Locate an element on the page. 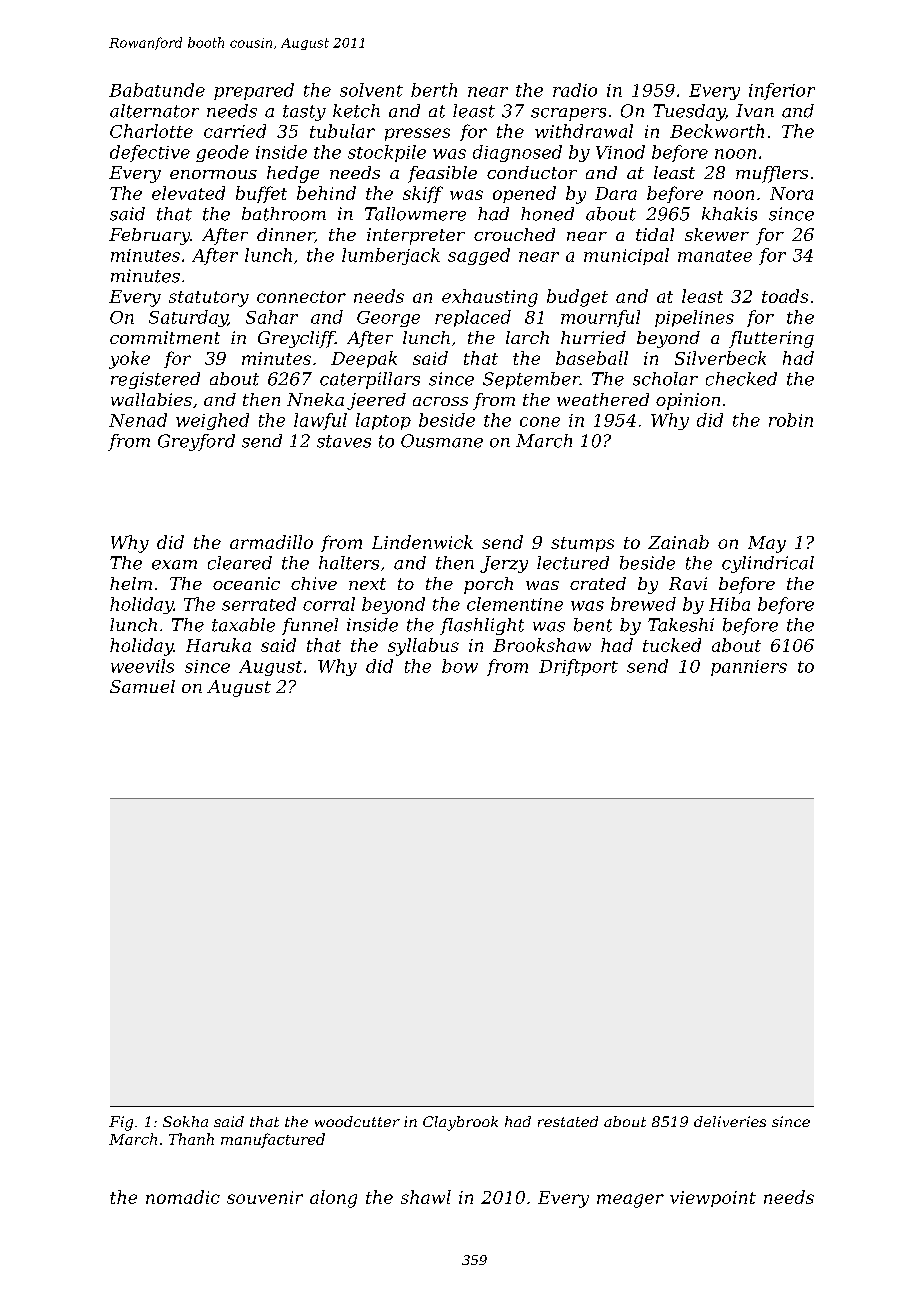  Brookshaw is located at coordinates (542, 645).
